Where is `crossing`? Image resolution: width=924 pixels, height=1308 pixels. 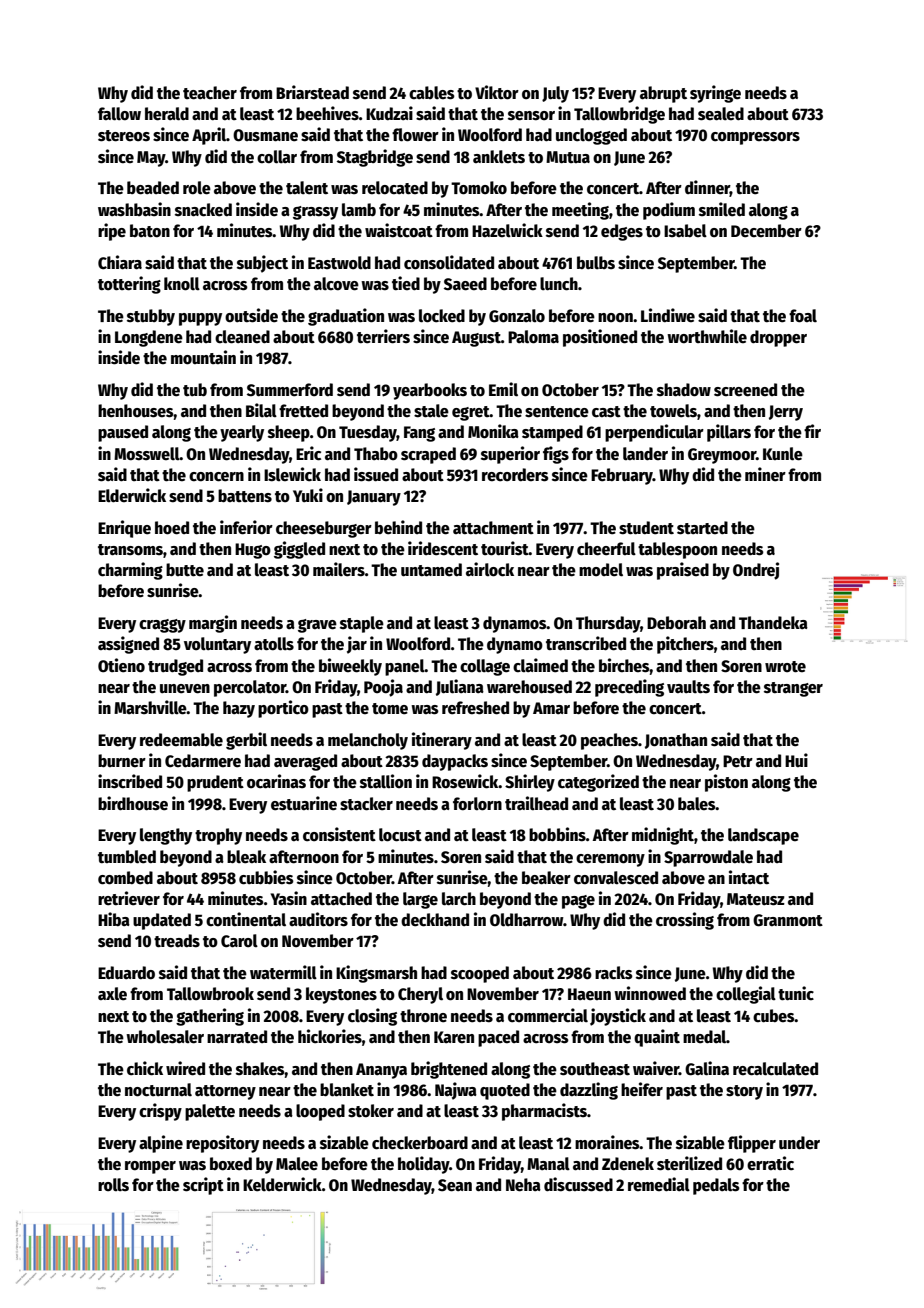 crossing is located at coordinates (685, 921).
